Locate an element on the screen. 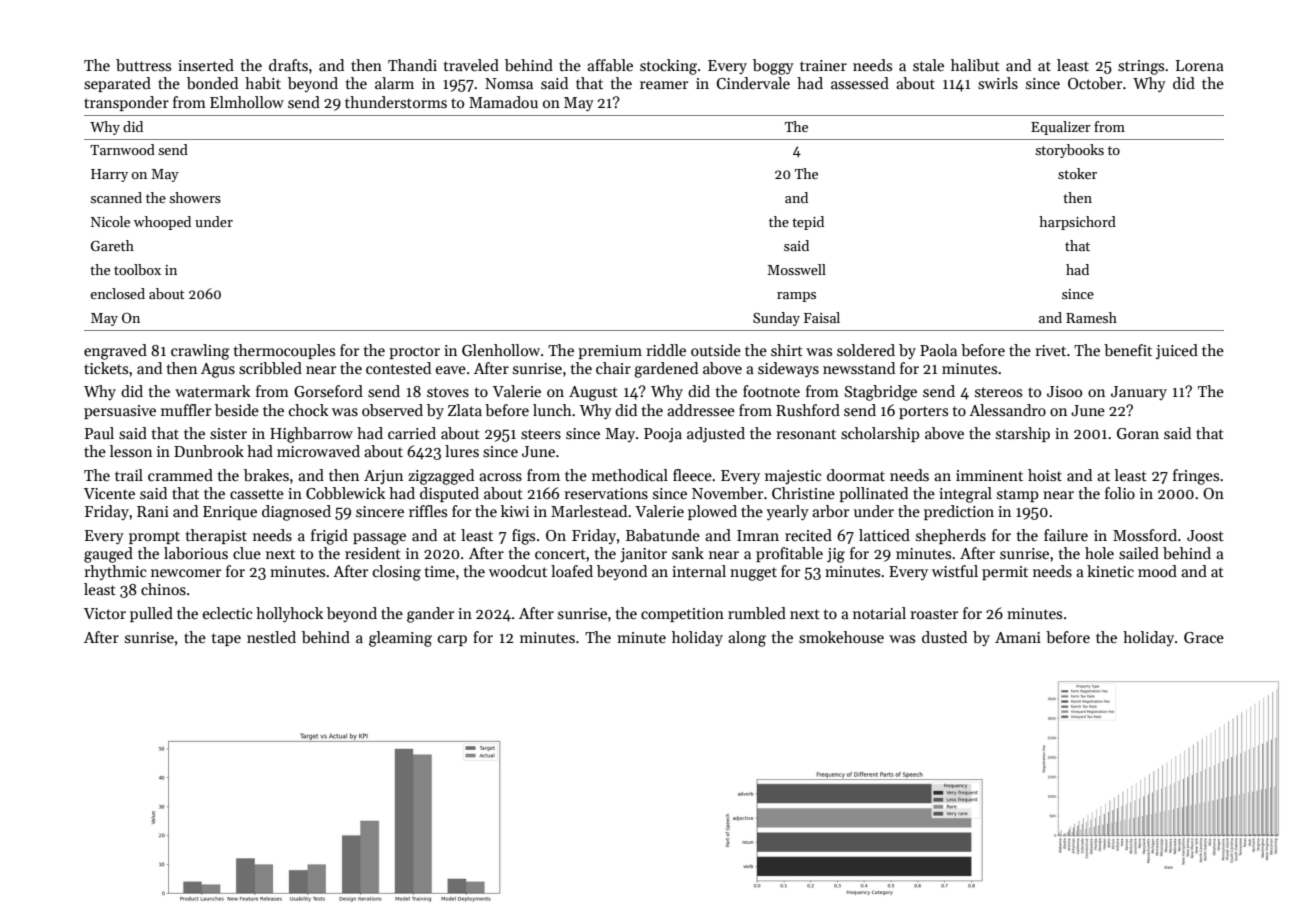  prediction is located at coordinates (959, 512).
